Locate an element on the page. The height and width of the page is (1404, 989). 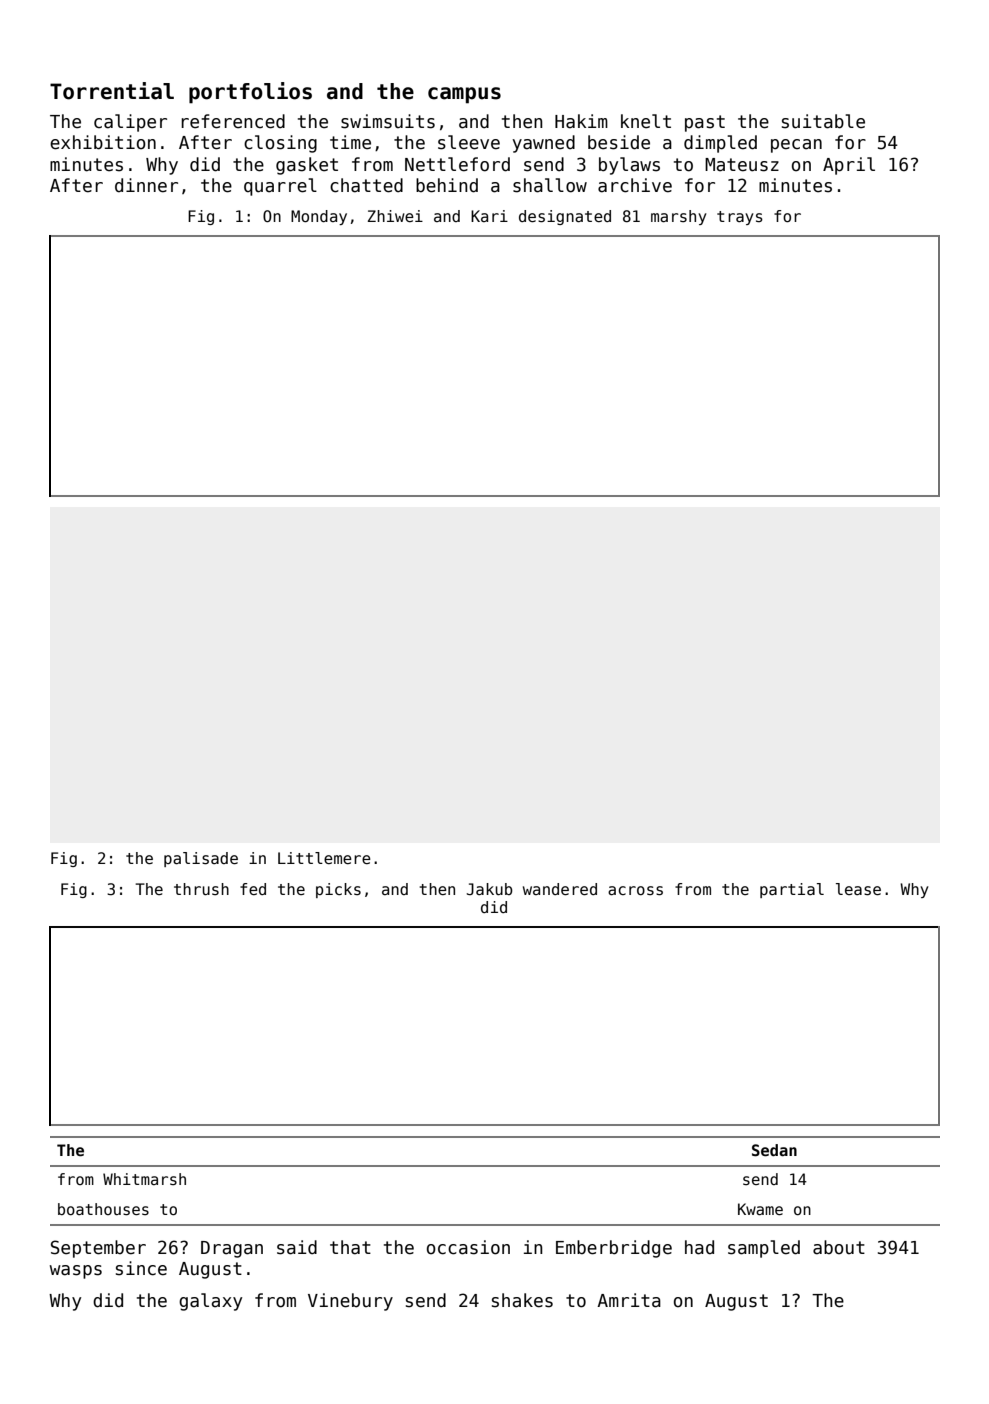
Zhiwei is located at coordinates (395, 216).
